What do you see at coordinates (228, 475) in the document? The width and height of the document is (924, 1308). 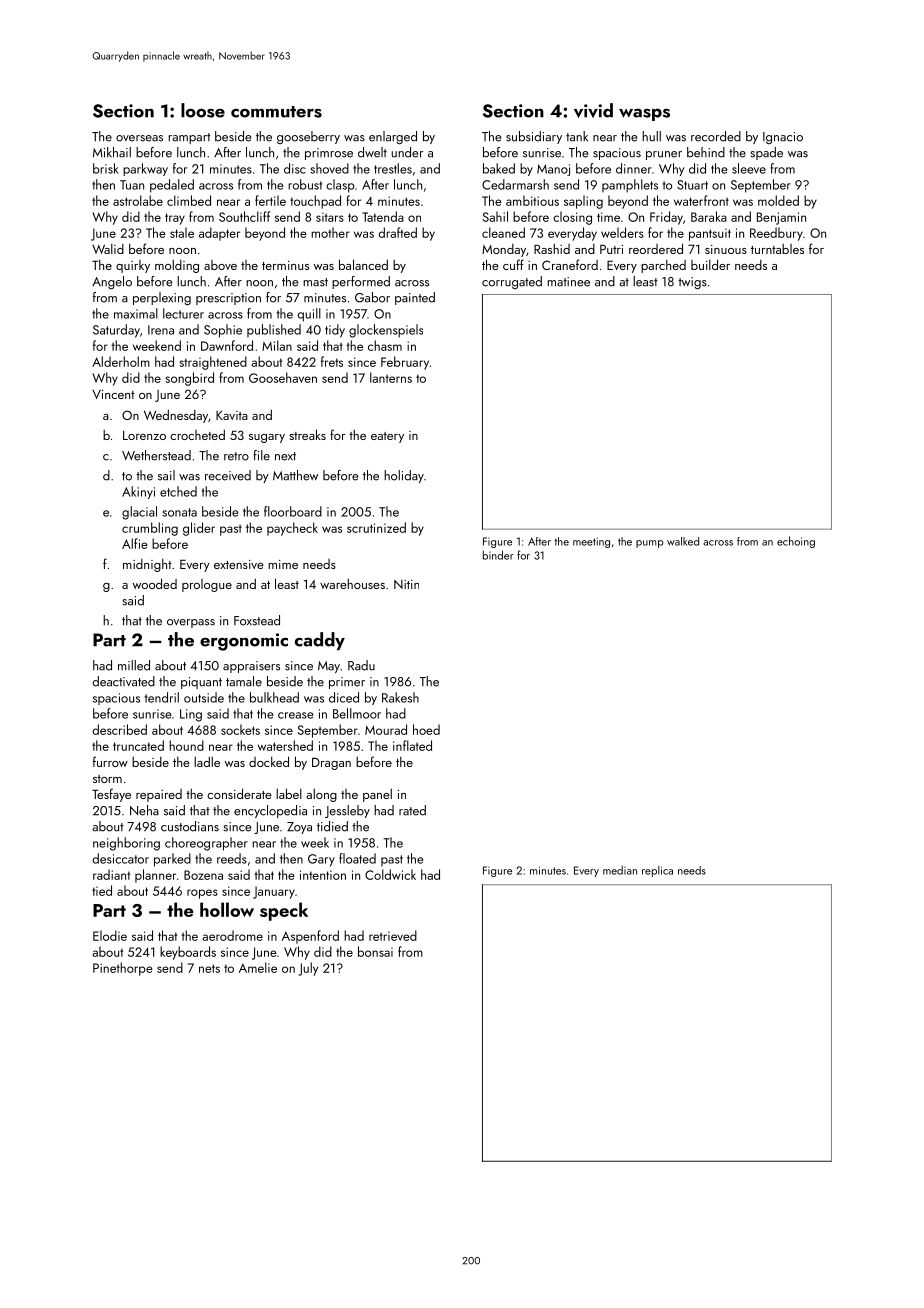 I see `received` at bounding box center [228, 475].
